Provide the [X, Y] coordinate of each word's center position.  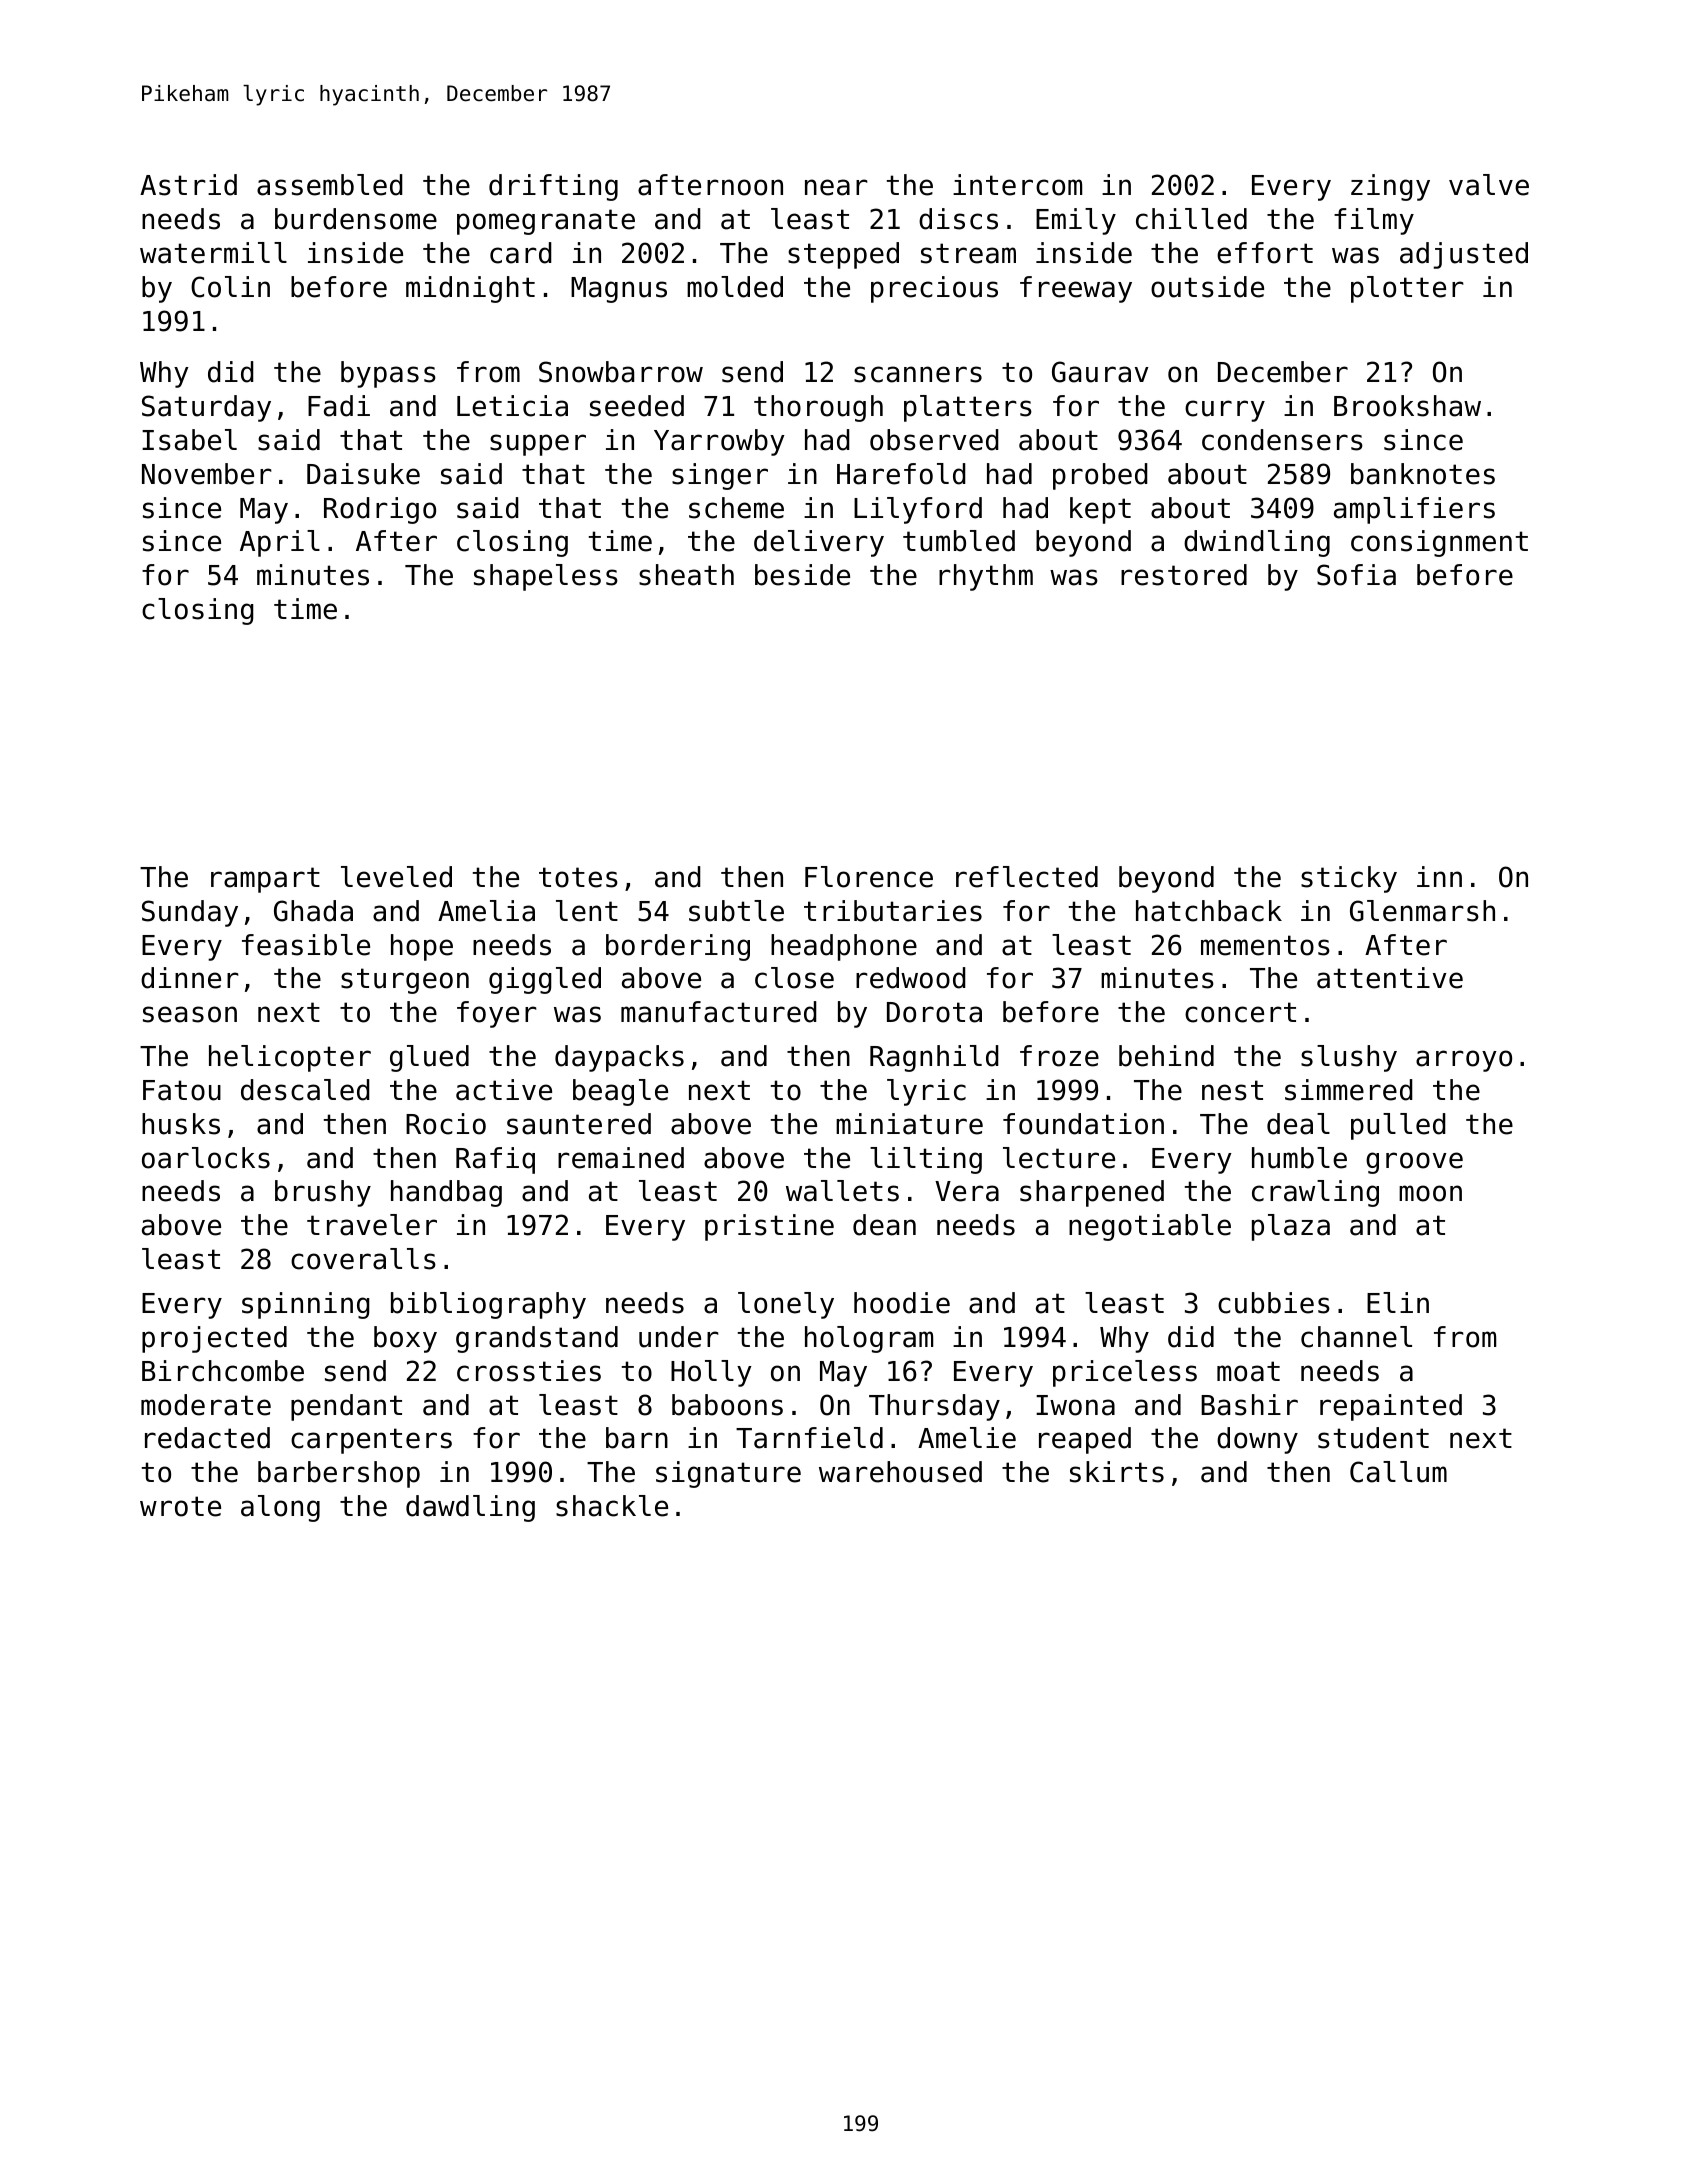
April [280, 543]
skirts [1117, 1472]
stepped [843, 255]
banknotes [1423, 474]
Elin [1398, 1302]
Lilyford [918, 510]
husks [181, 1124]
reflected [1027, 877]
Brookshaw [1407, 406]
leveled [396, 877]
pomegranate [546, 222]
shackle [612, 1506]
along [280, 1508]
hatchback [1209, 911]
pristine [769, 1227]
